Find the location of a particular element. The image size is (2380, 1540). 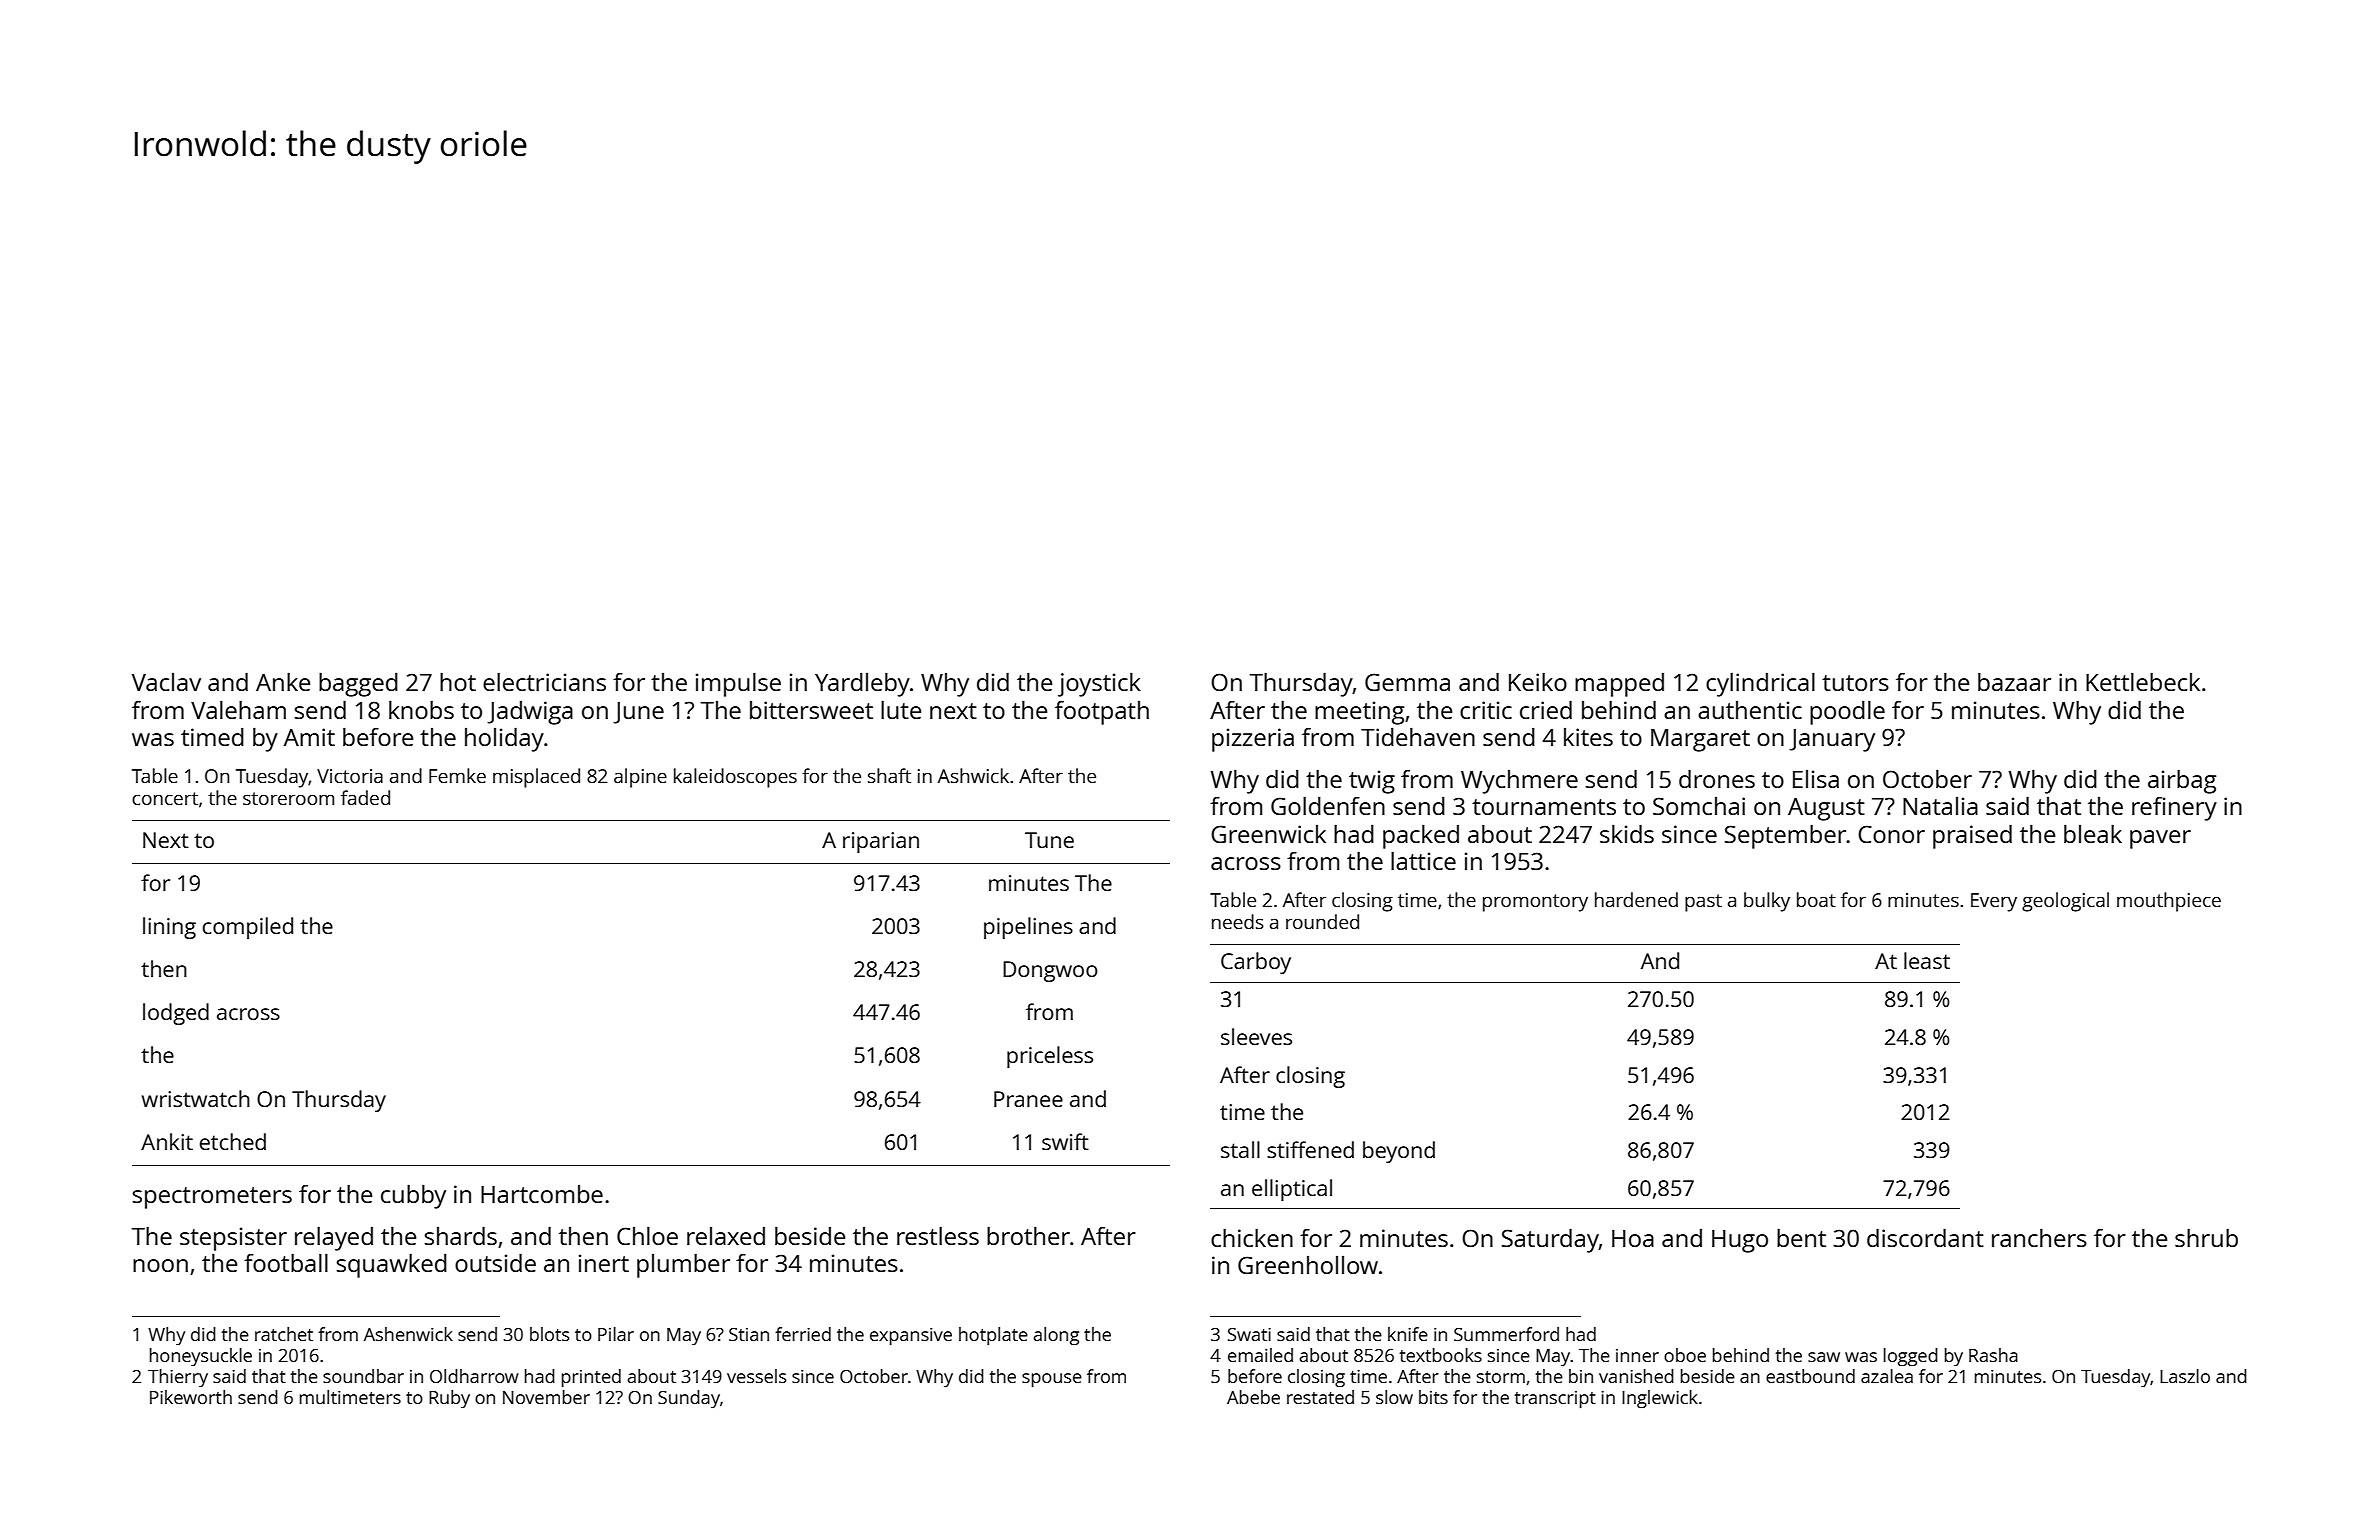

September is located at coordinates (1785, 836).
